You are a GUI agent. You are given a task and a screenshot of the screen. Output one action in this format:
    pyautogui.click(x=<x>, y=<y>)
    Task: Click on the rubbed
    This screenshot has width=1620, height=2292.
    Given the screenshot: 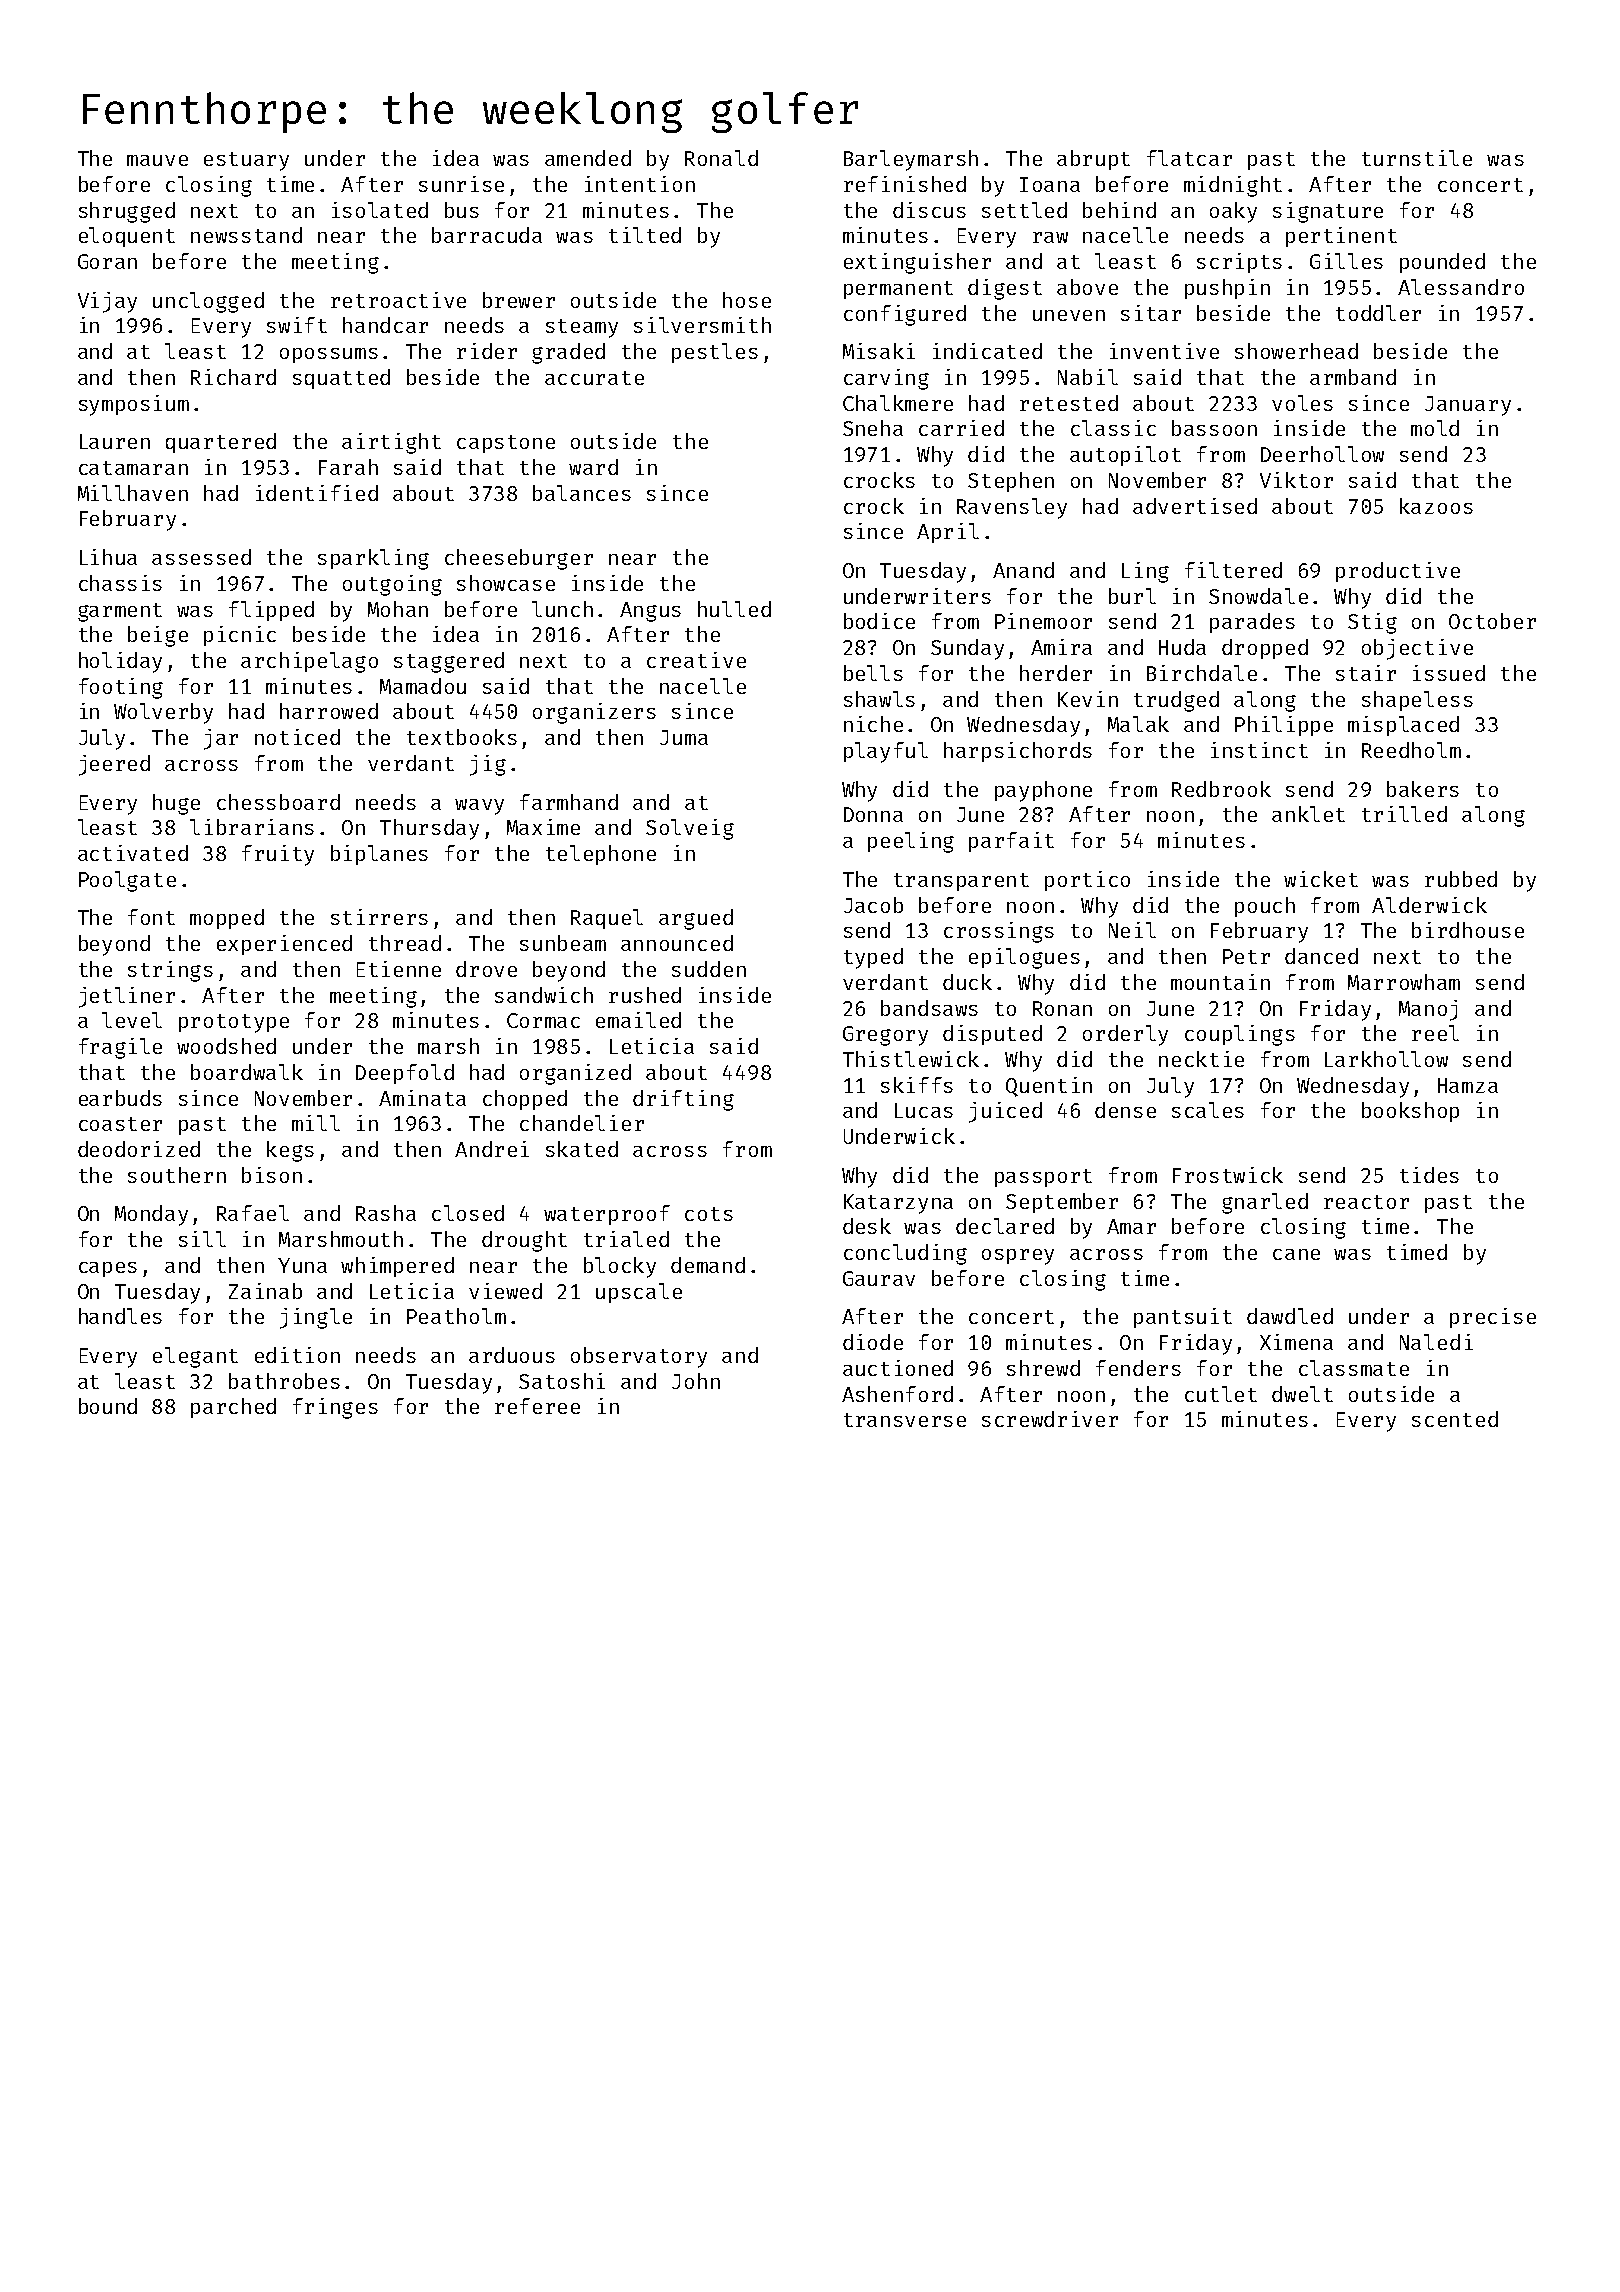 What is the action you would take?
    pyautogui.click(x=1461, y=879)
